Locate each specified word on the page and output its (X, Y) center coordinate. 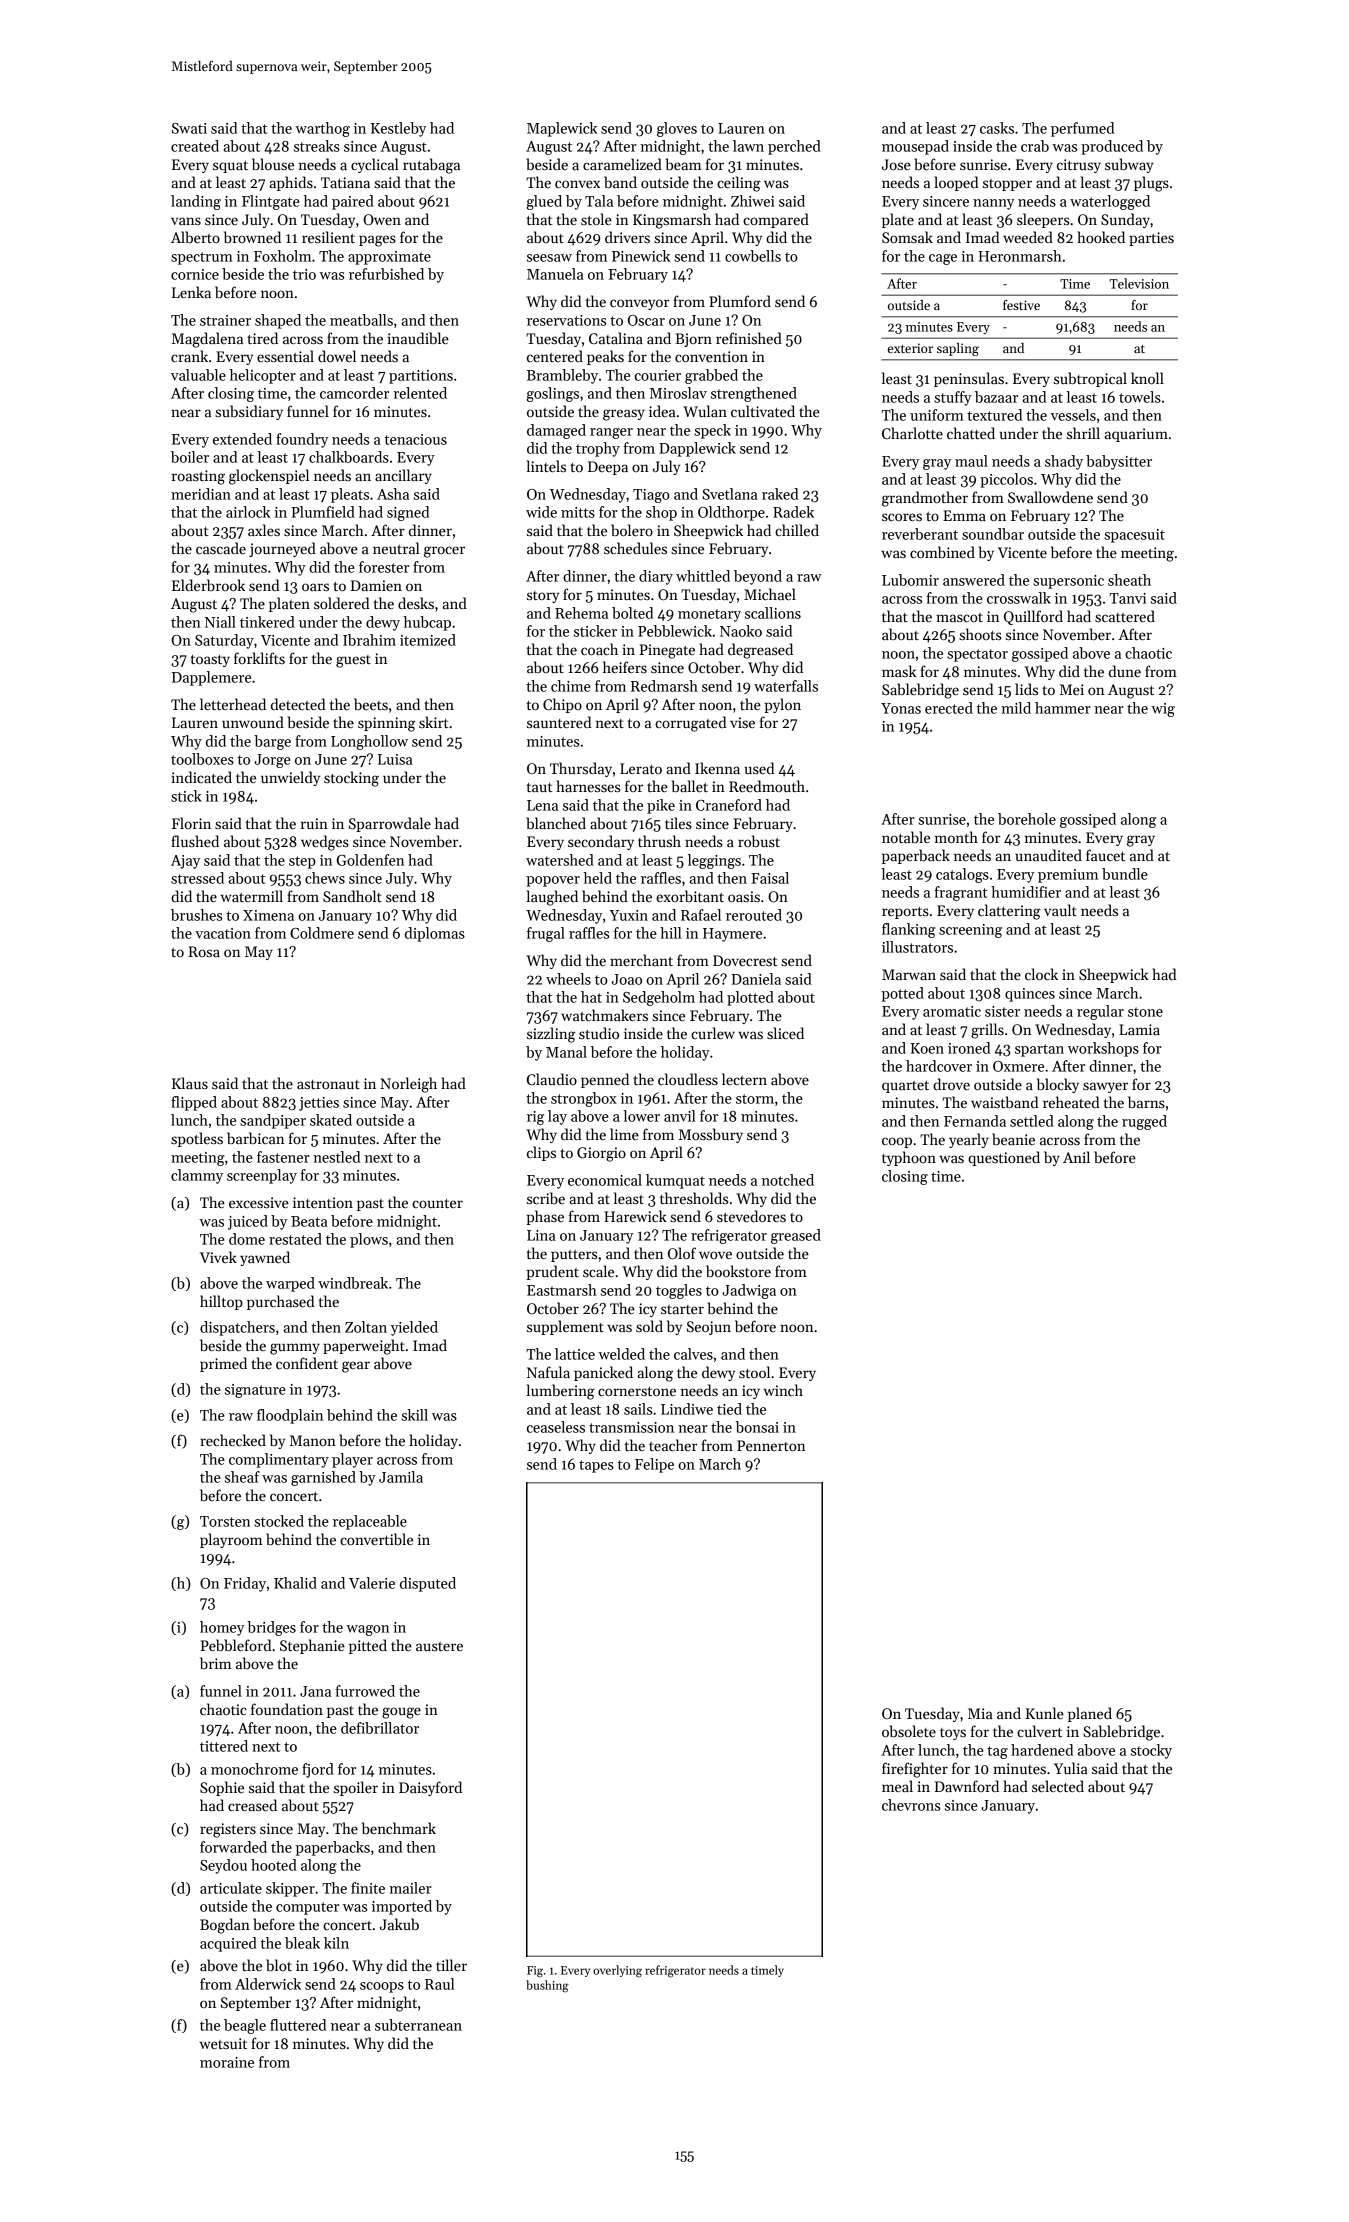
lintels (546, 466)
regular (1100, 1012)
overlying (617, 1971)
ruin (314, 823)
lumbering (560, 1392)
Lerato (641, 768)
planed (1090, 1714)
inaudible (418, 338)
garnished (323, 1478)
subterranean (418, 2025)
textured (994, 415)
